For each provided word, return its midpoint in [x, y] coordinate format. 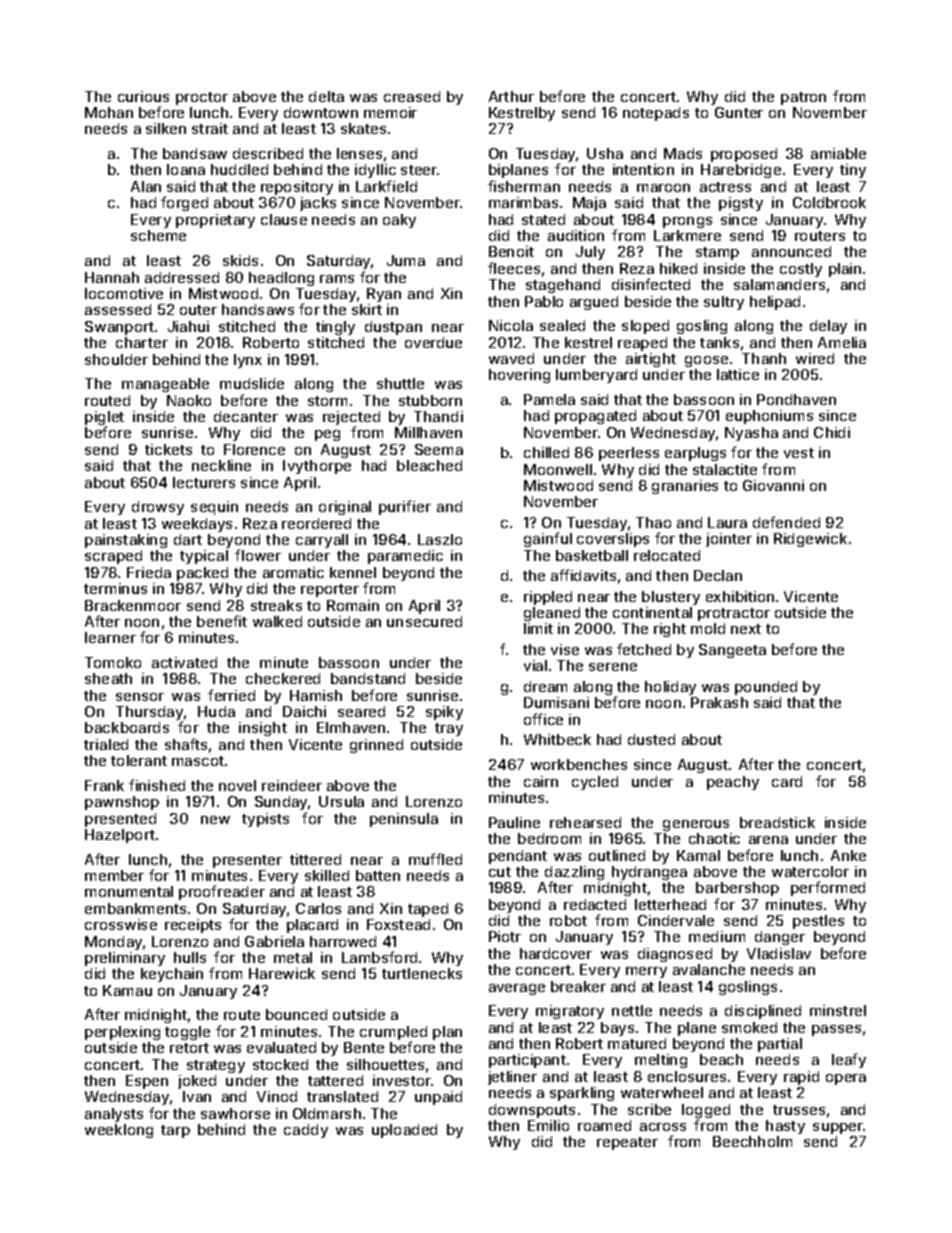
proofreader [222, 892]
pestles [818, 922]
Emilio [548, 1125]
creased [412, 96]
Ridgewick [810, 540]
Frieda [149, 572]
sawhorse [235, 1113]
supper [838, 1128]
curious [143, 96]
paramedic [405, 557]
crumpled [393, 1033]
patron [803, 98]
